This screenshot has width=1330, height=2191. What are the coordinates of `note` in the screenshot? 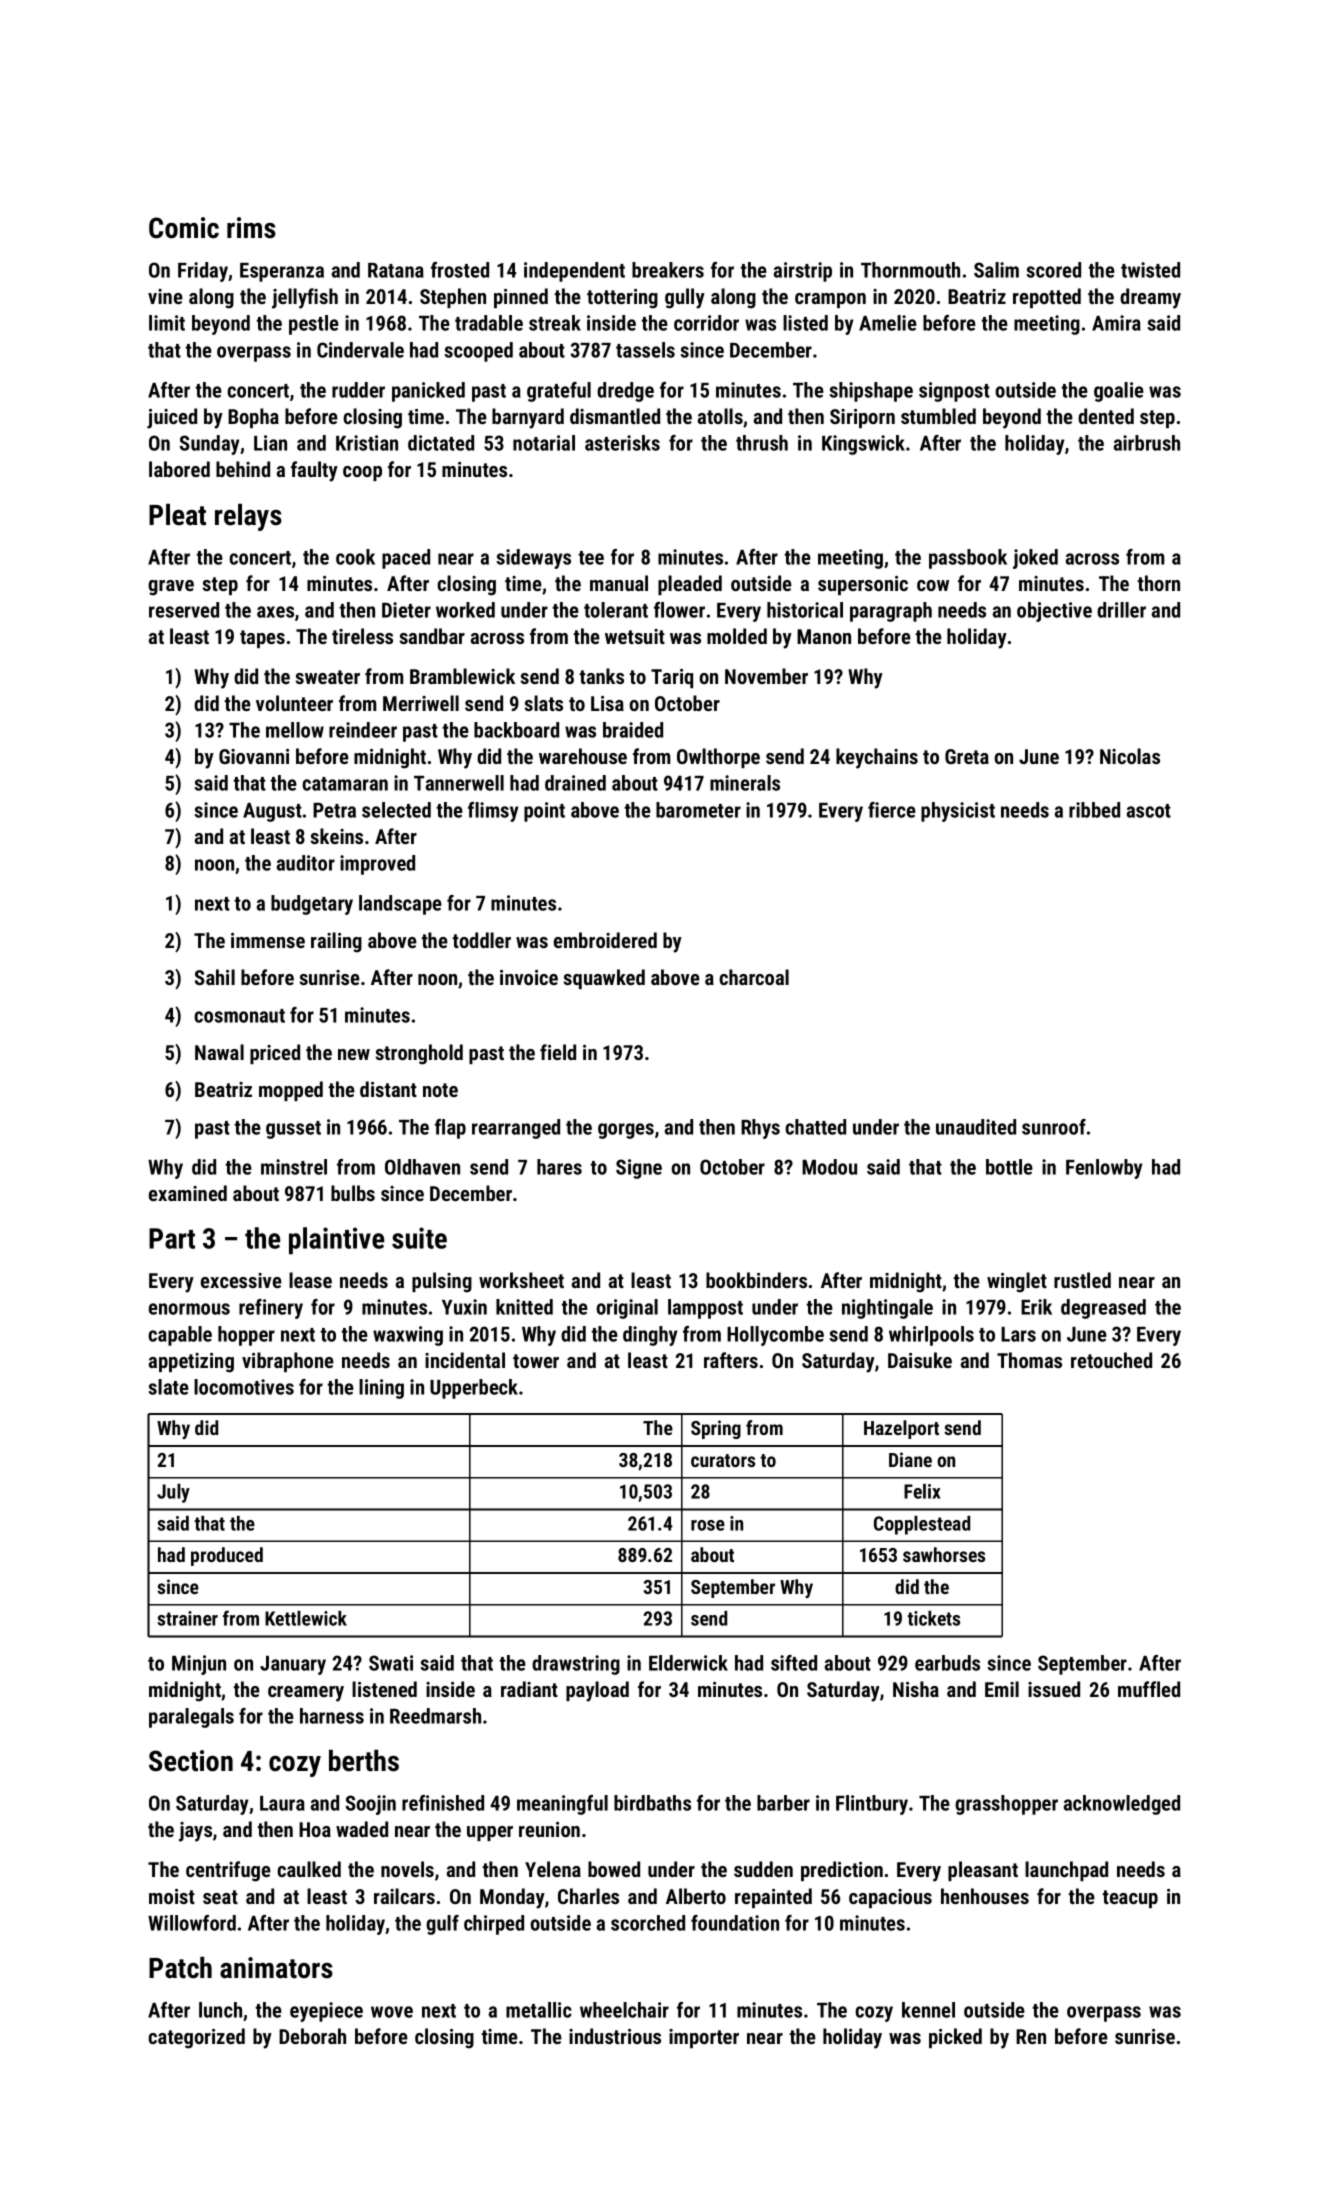 It's located at (440, 1090).
